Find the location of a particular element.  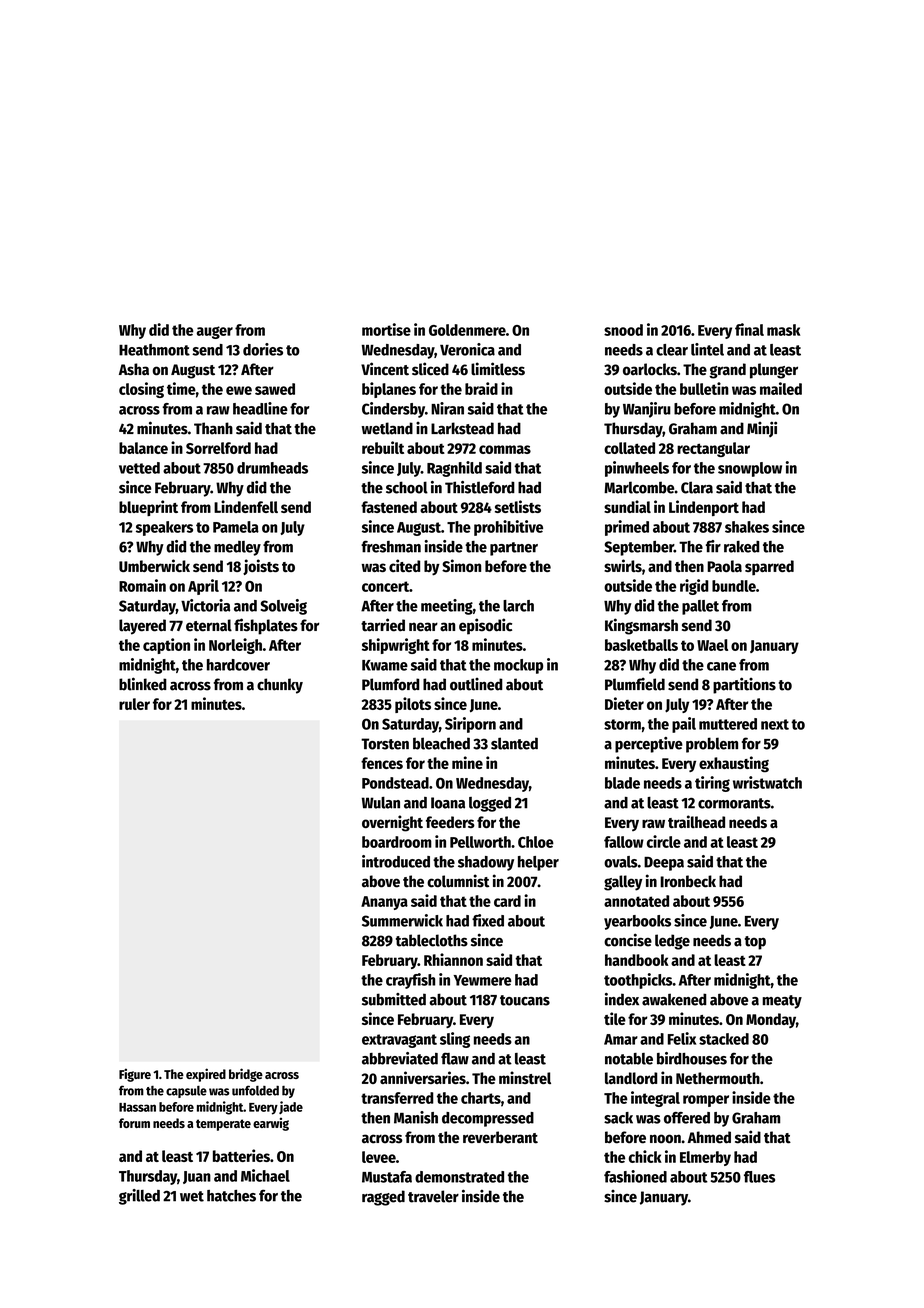

time is located at coordinates (181, 388).
